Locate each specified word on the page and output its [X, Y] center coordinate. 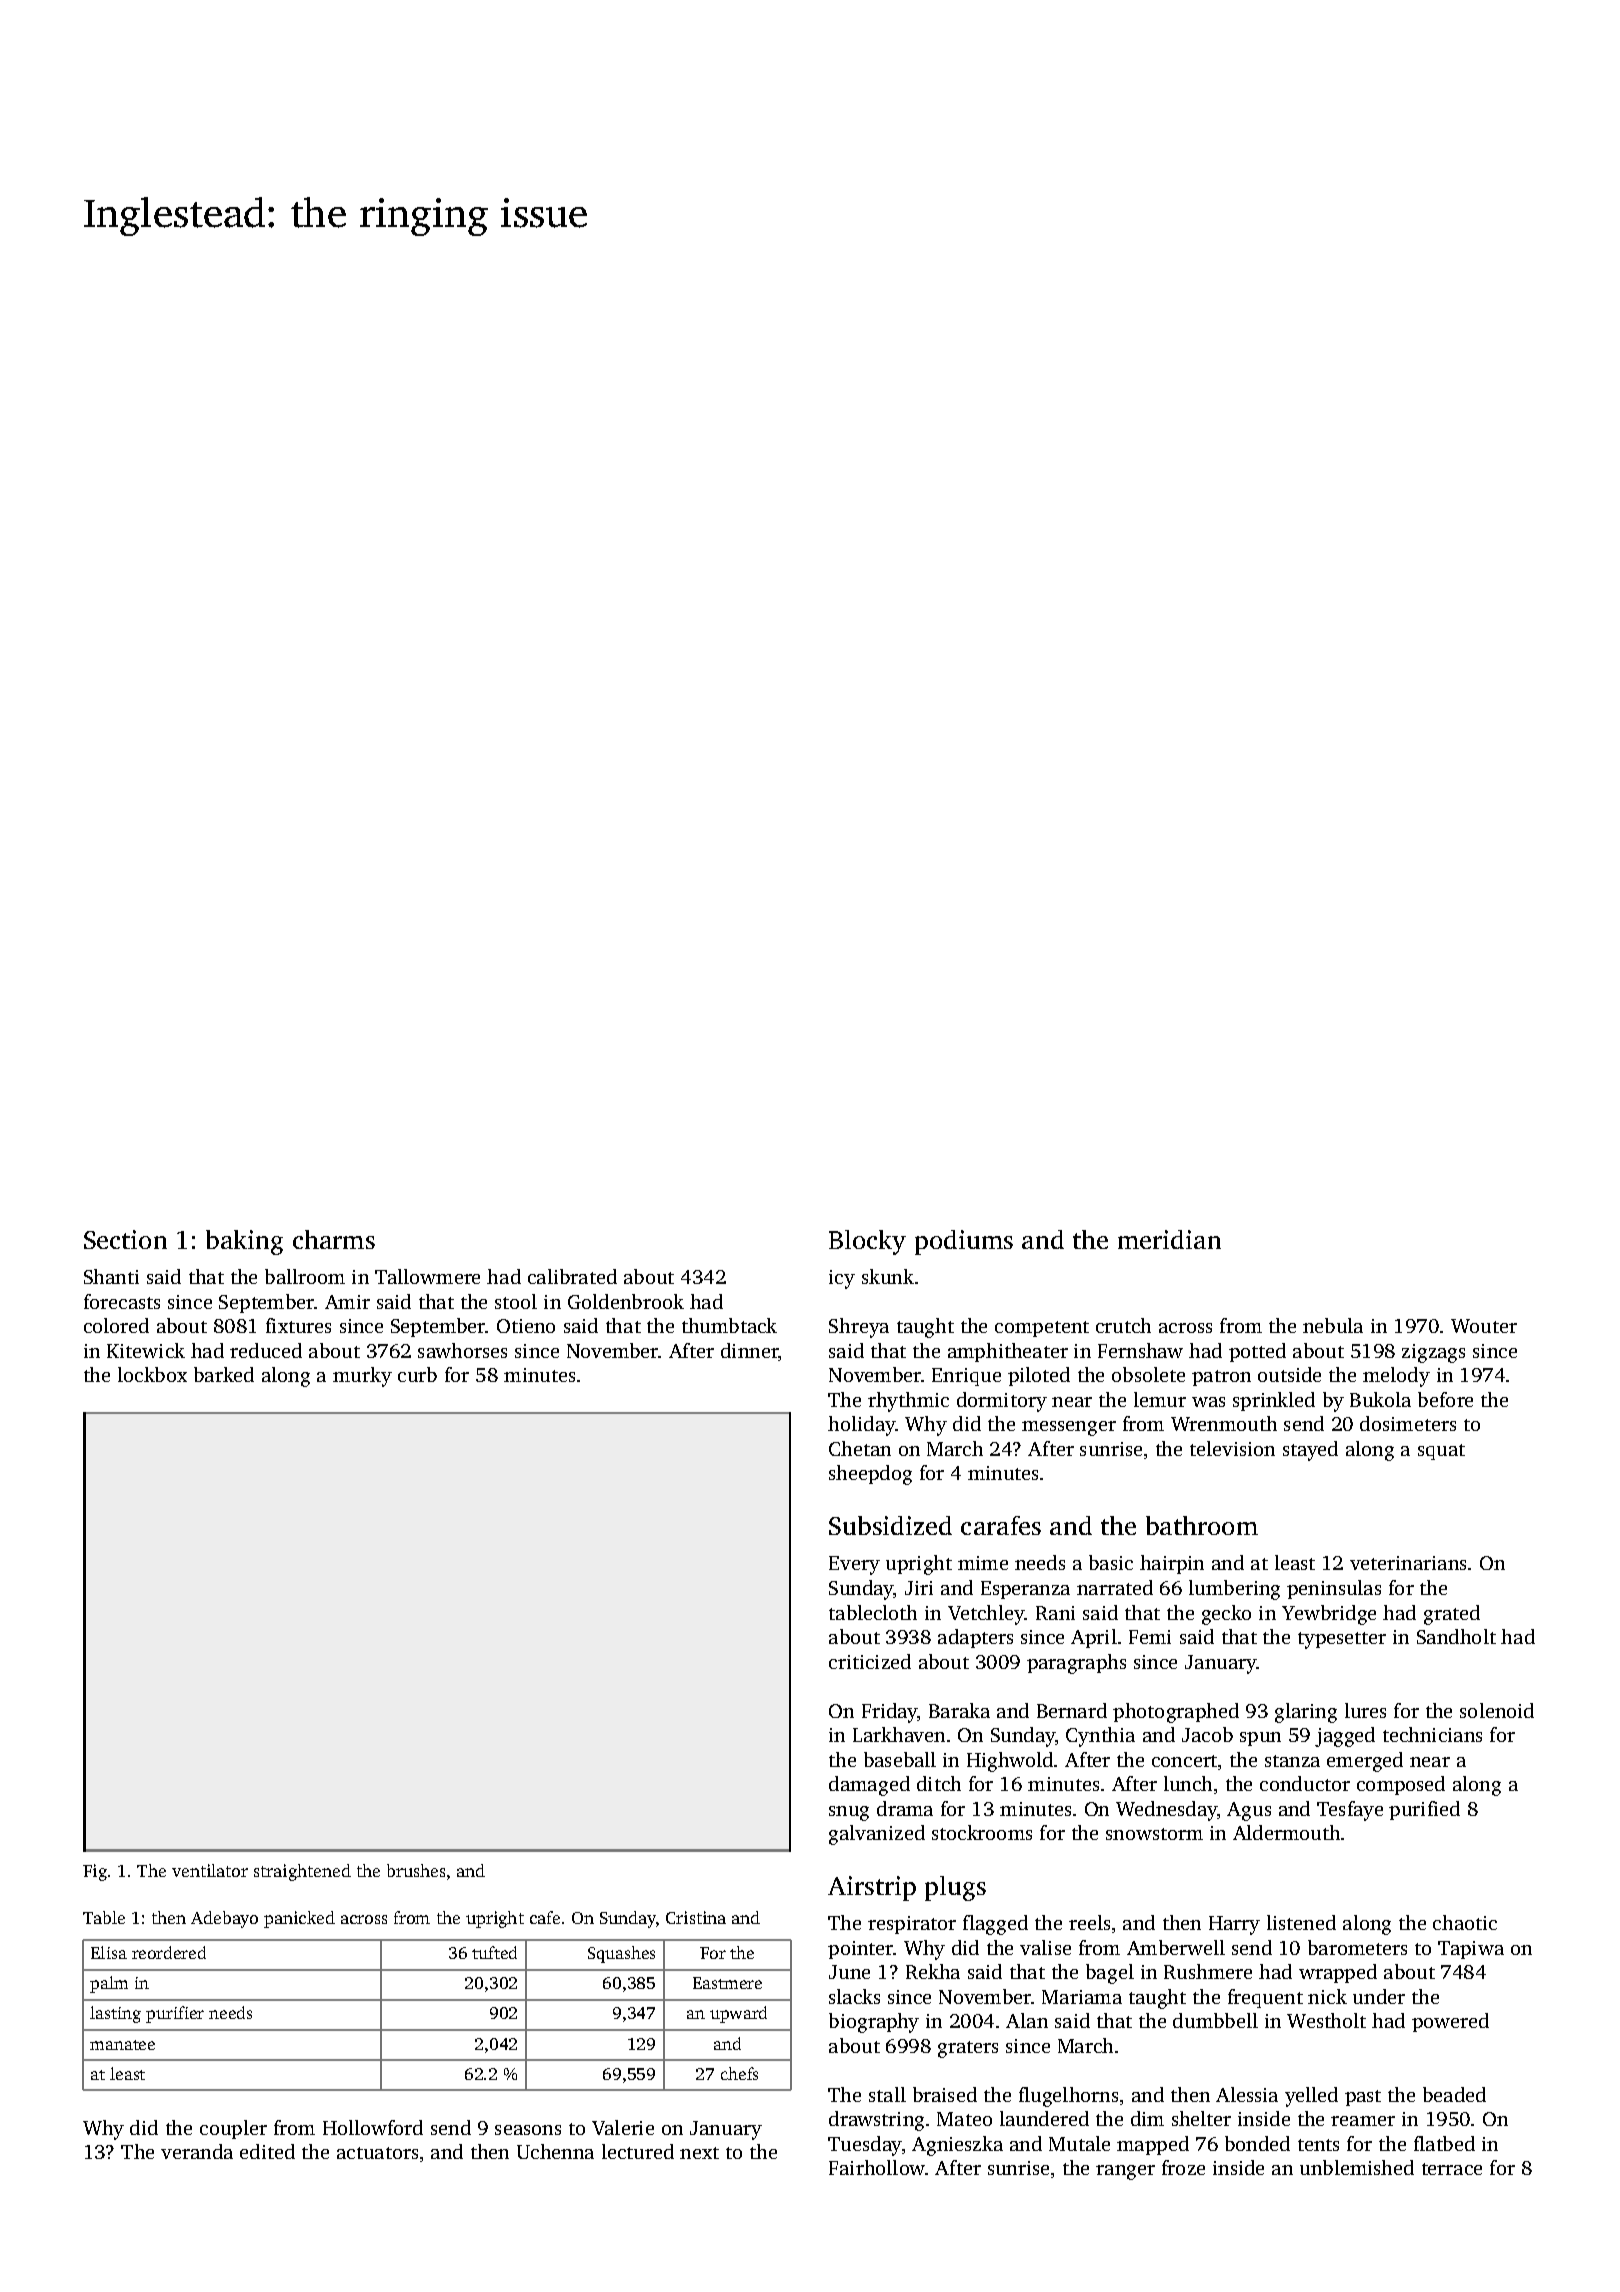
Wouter [1484, 1326]
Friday [890, 1713]
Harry [1234, 1925]
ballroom [305, 1276]
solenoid [1497, 1710]
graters [968, 2049]
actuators [377, 2153]
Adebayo [224, 1919]
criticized [870, 1661]
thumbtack [729, 1325]
